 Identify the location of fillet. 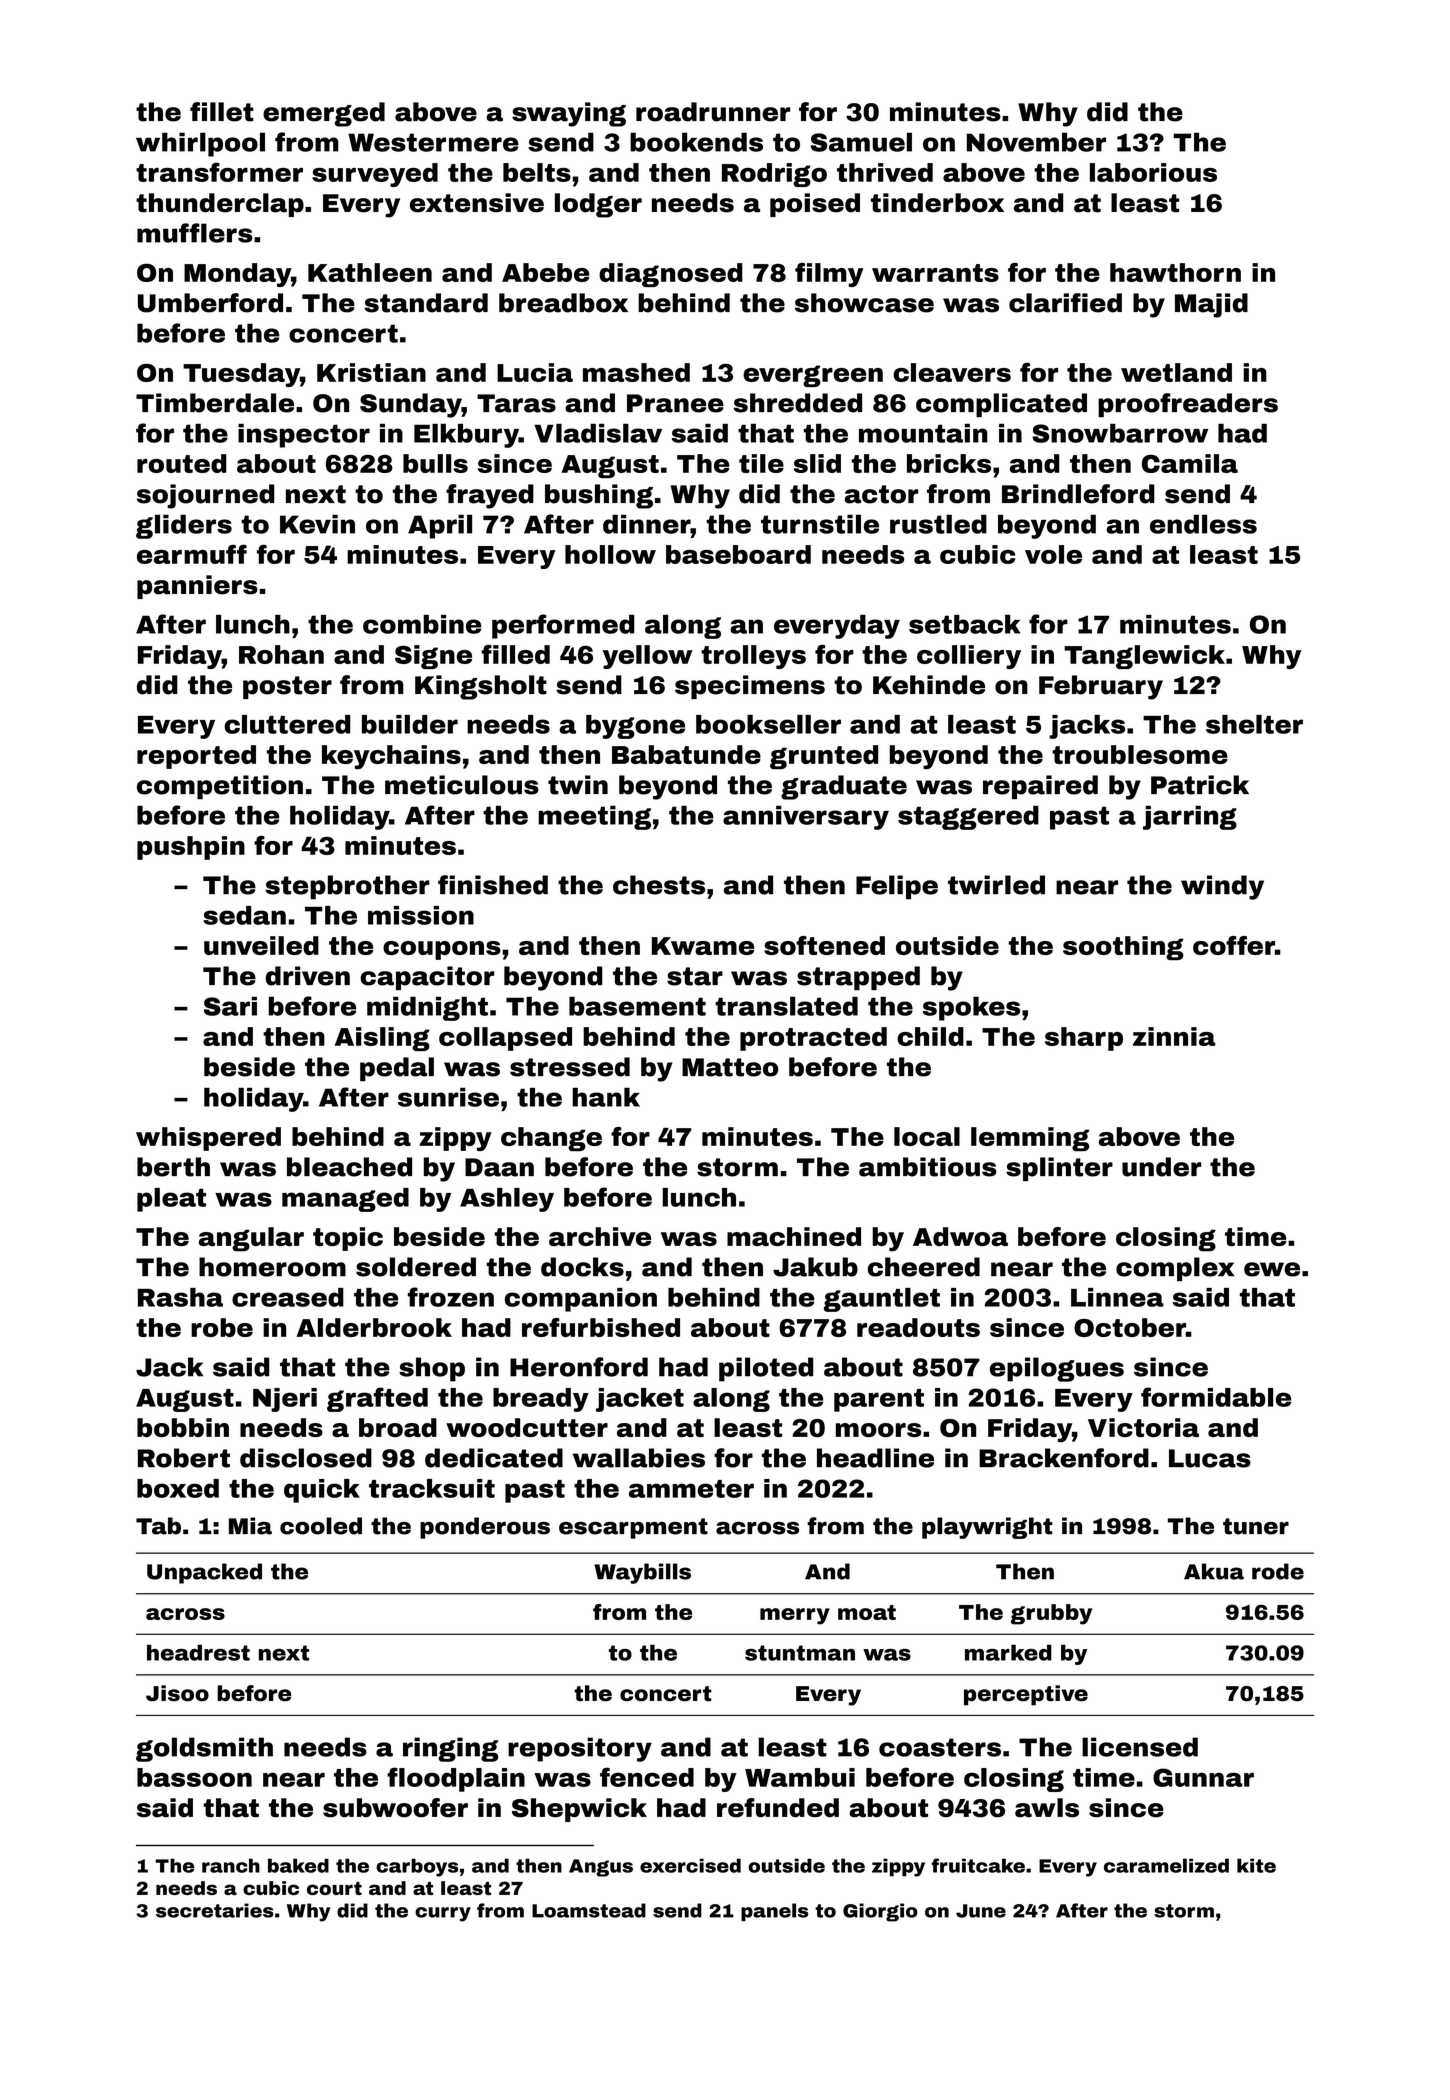
(222, 112).
